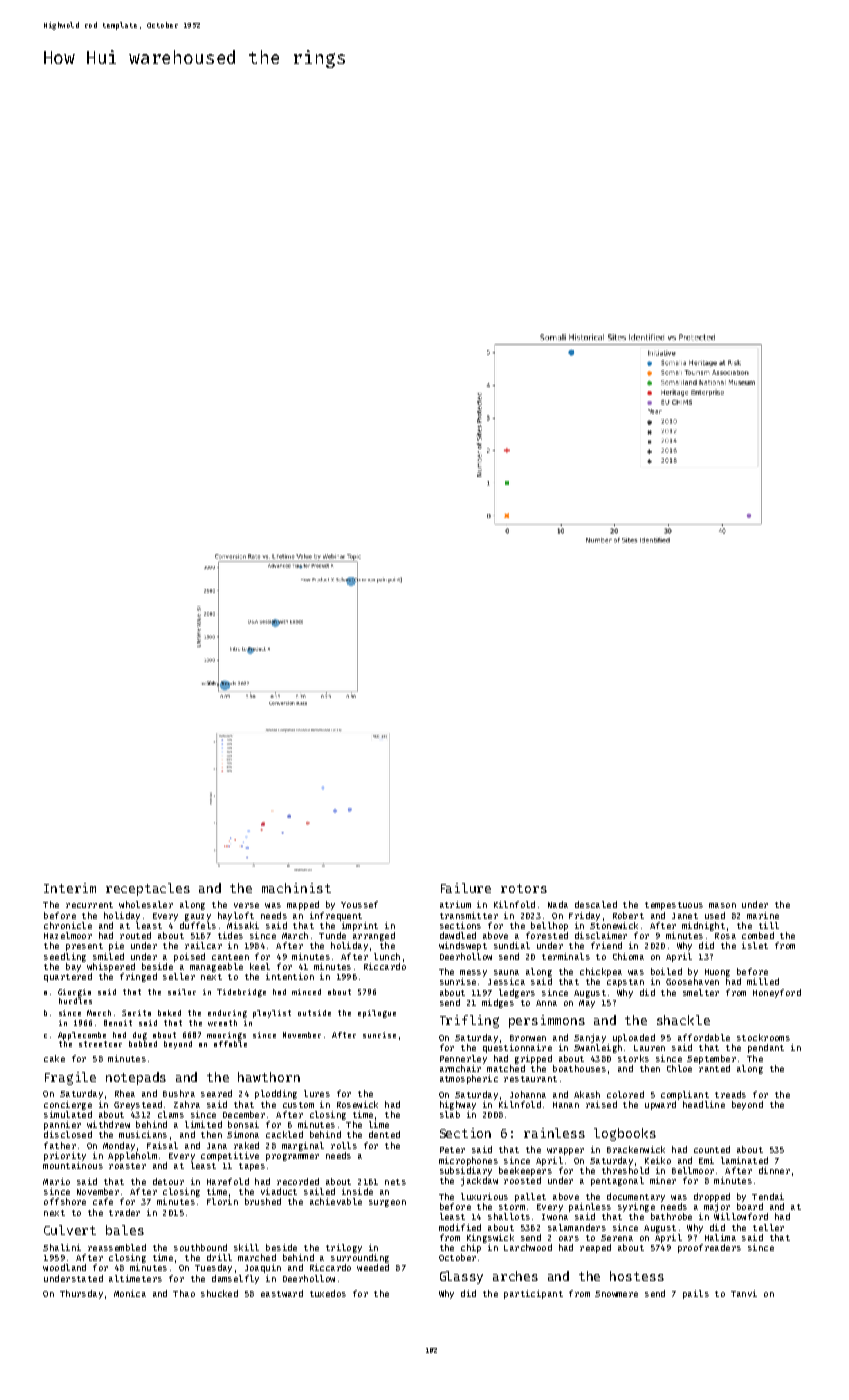 The height and width of the screenshot is (1400, 849). Describe the element at coordinates (62, 1247) in the screenshot. I see `Shalini` at that location.
